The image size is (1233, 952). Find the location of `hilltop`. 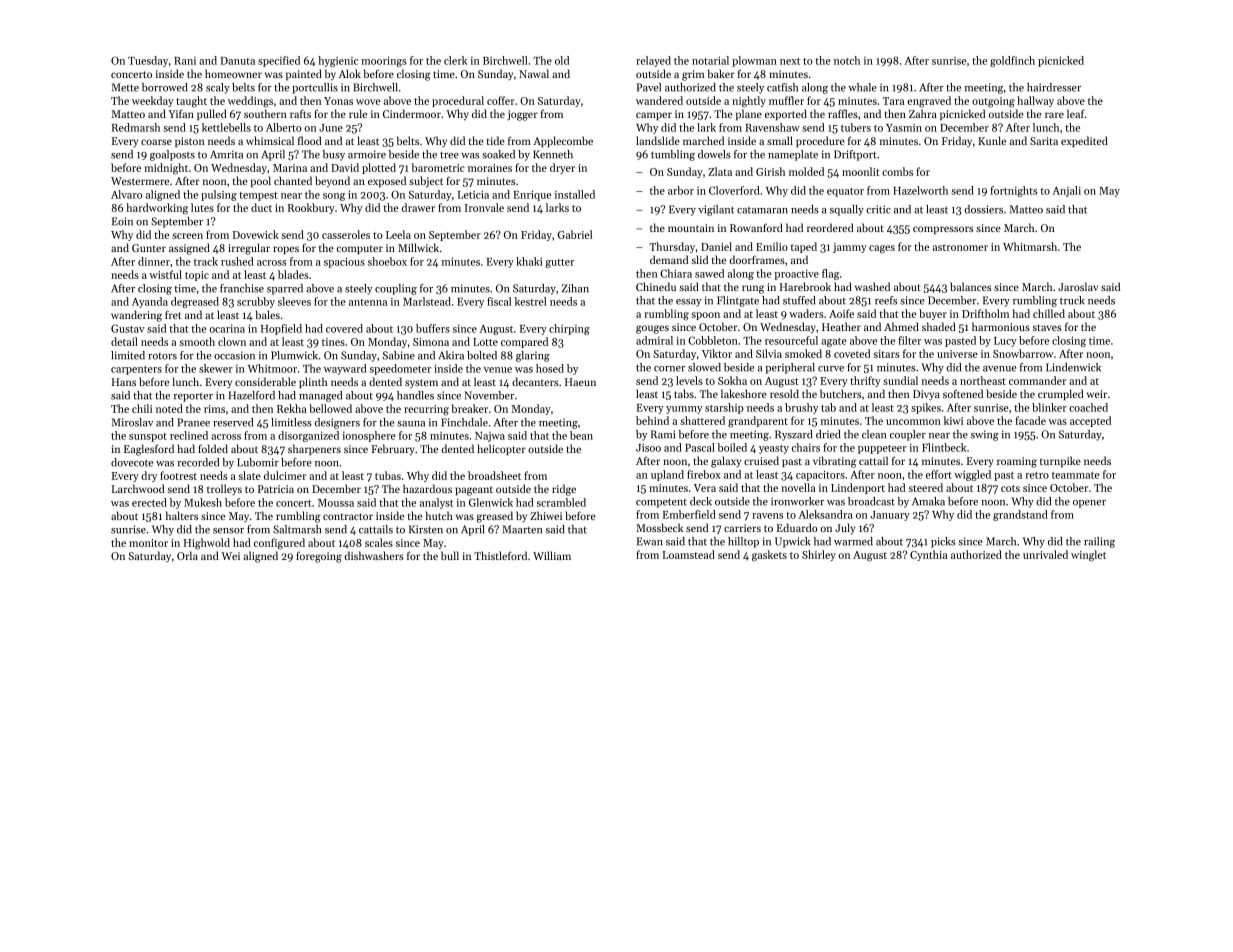

hilltop is located at coordinates (743, 542).
